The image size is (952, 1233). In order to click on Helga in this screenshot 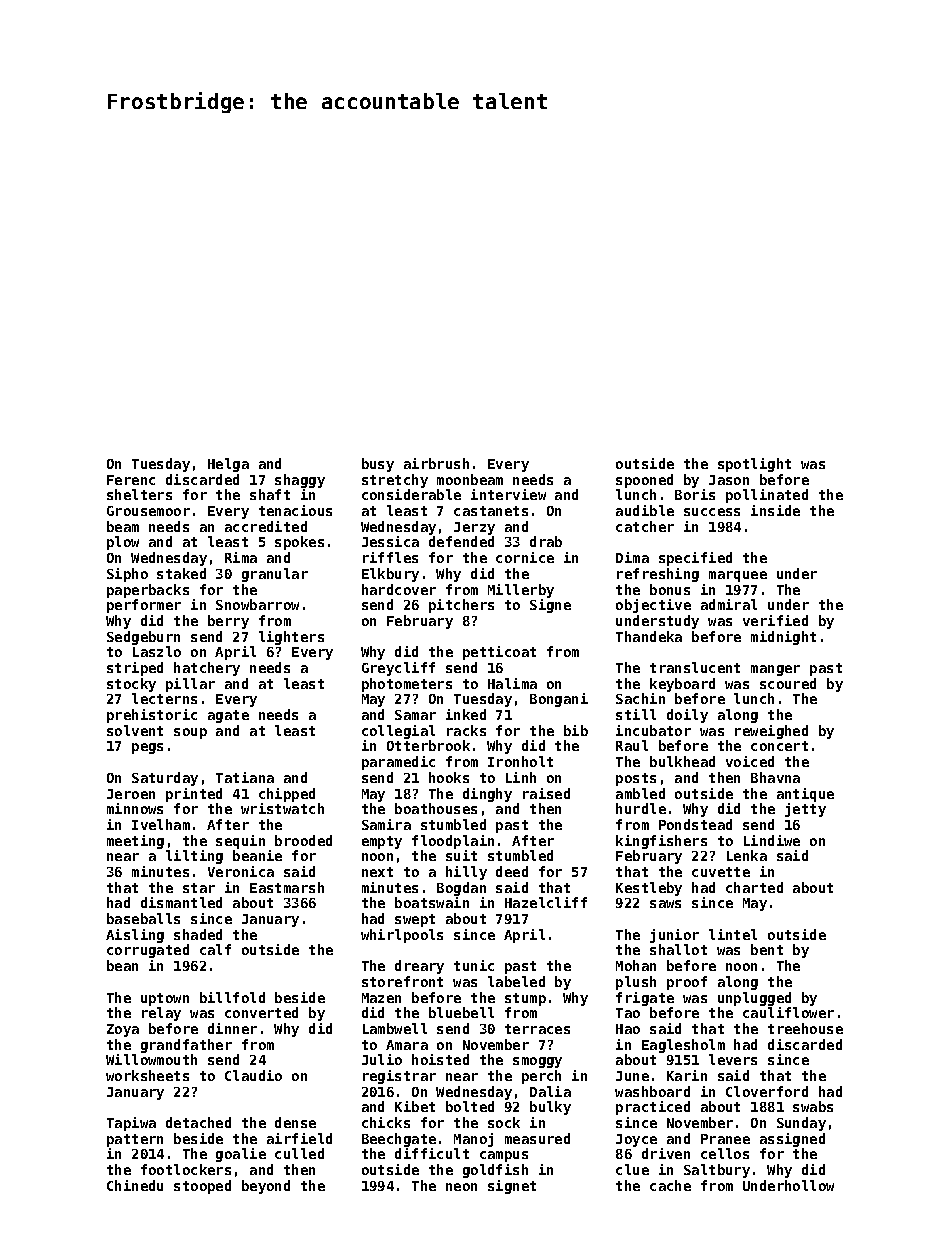, I will do `click(228, 465)`.
